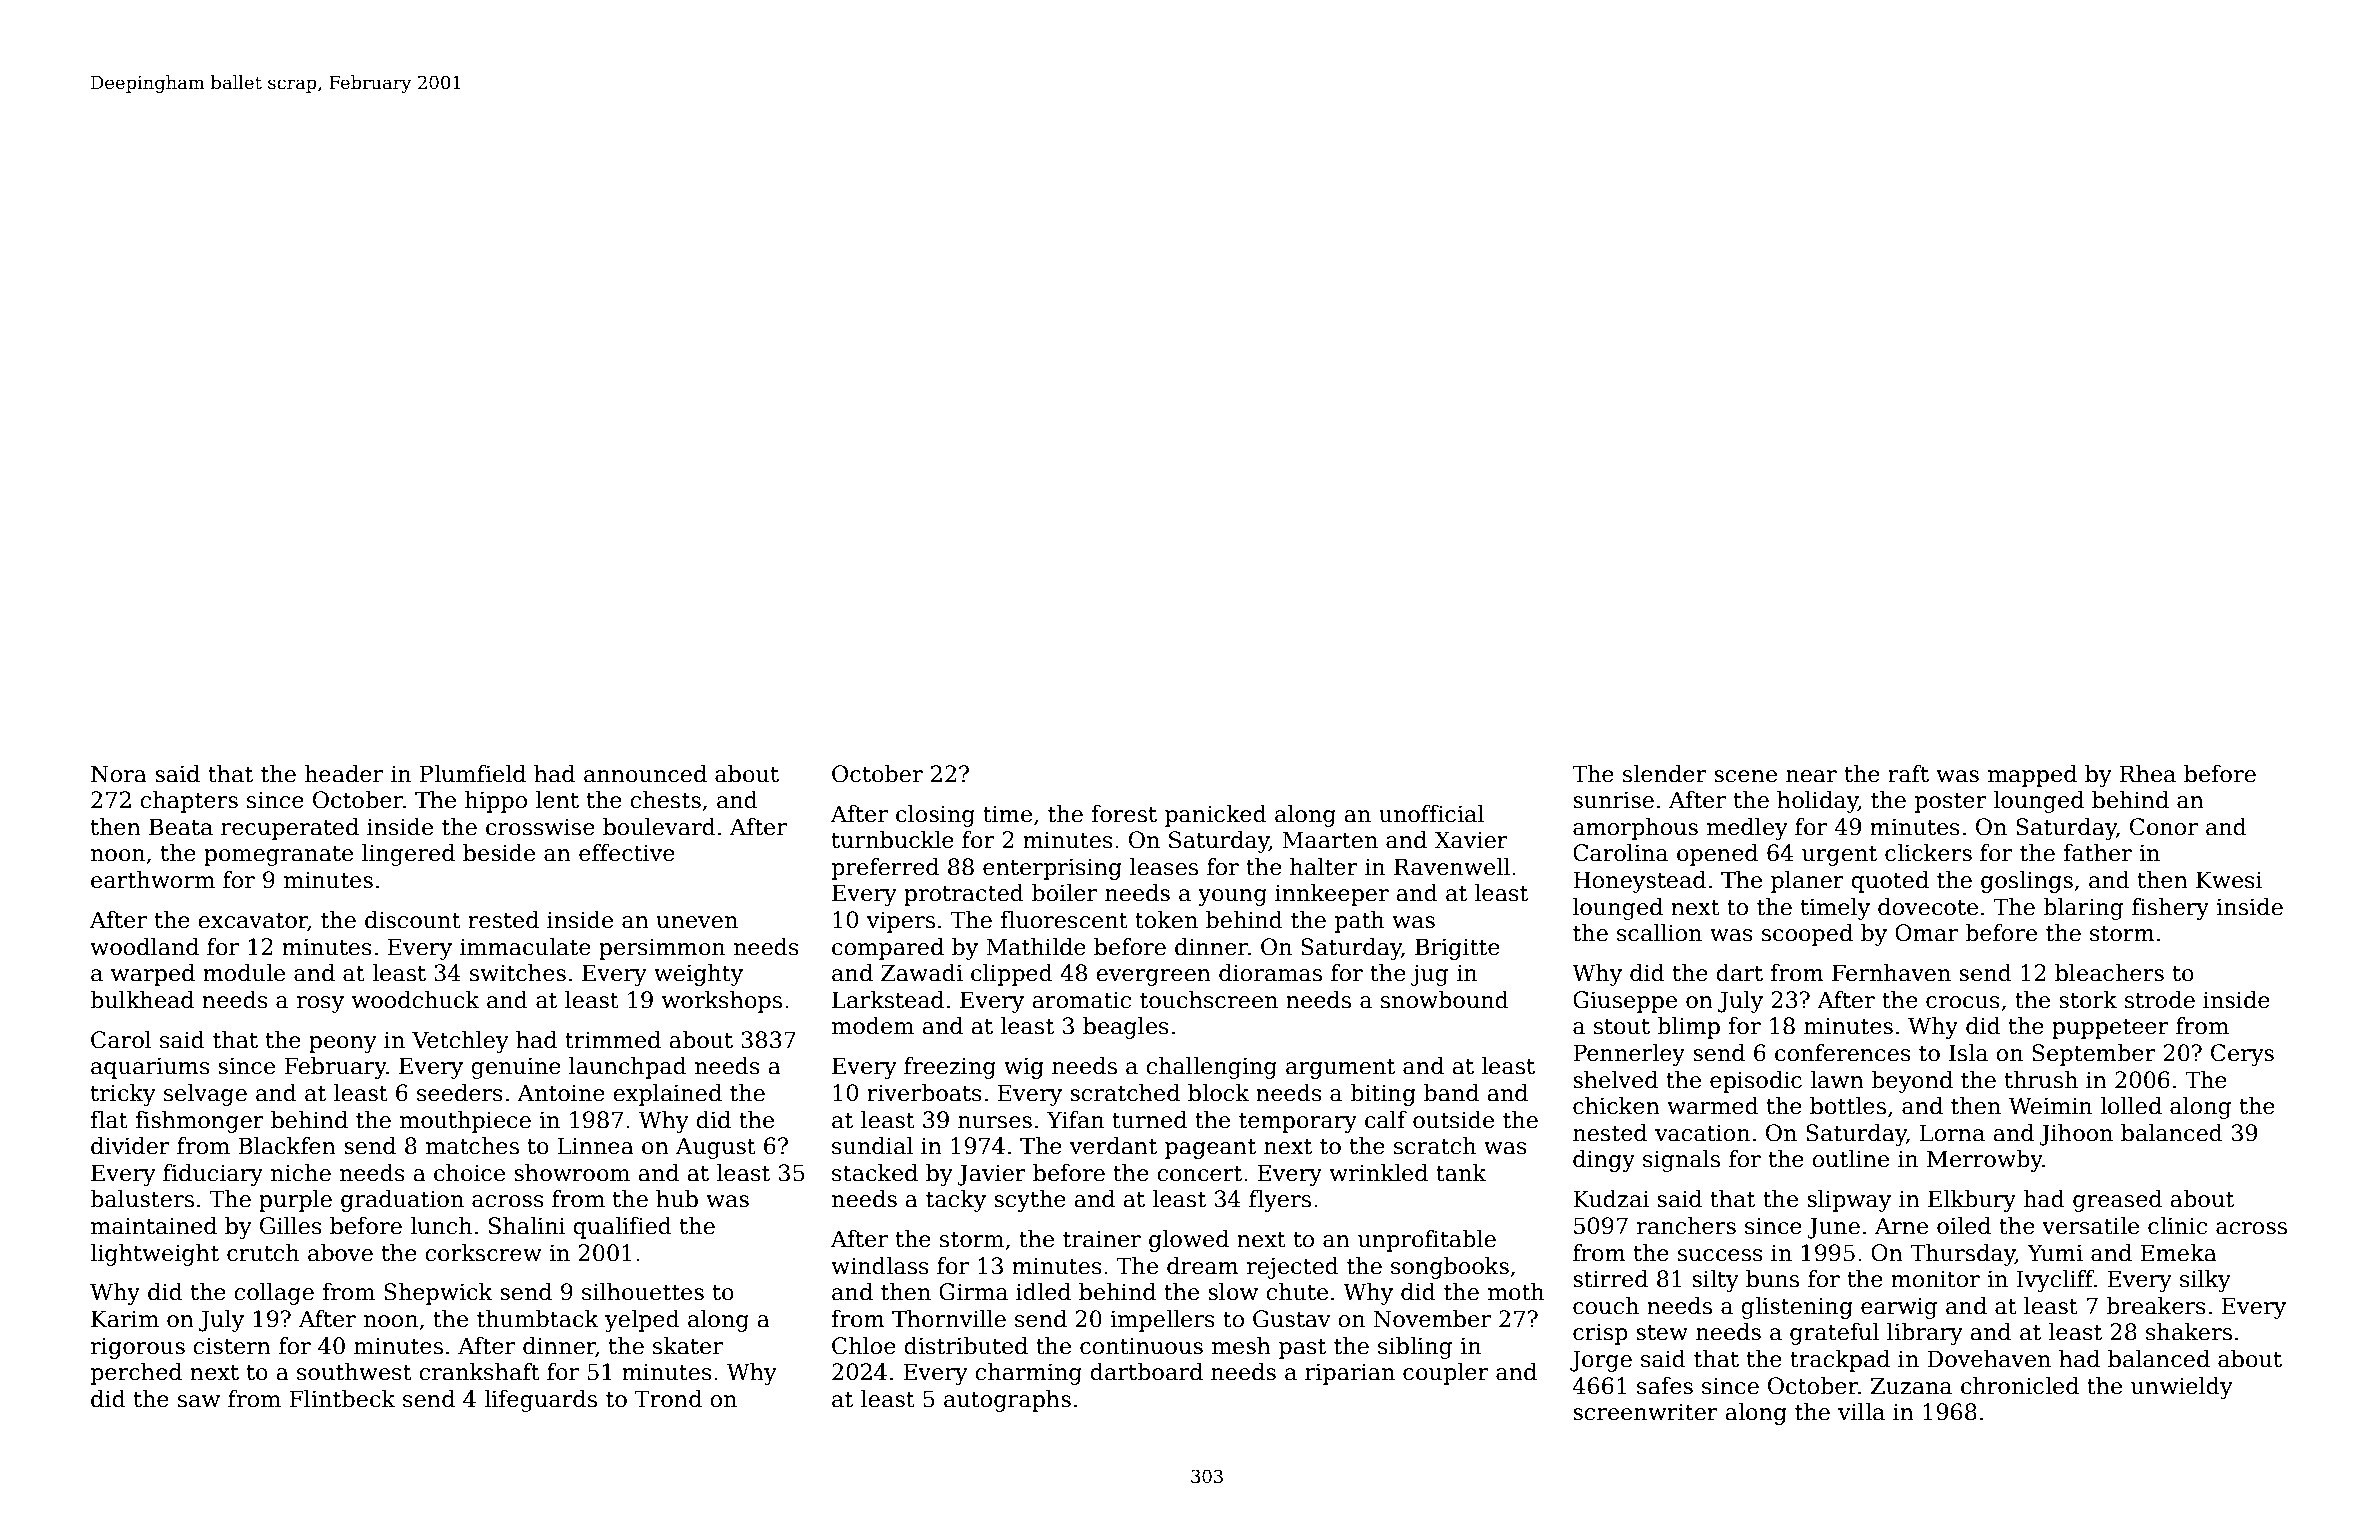 Image resolution: width=2380 pixels, height=1540 pixels. Describe the element at coordinates (1891, 973) in the screenshot. I see `Fernhaven` at that location.
